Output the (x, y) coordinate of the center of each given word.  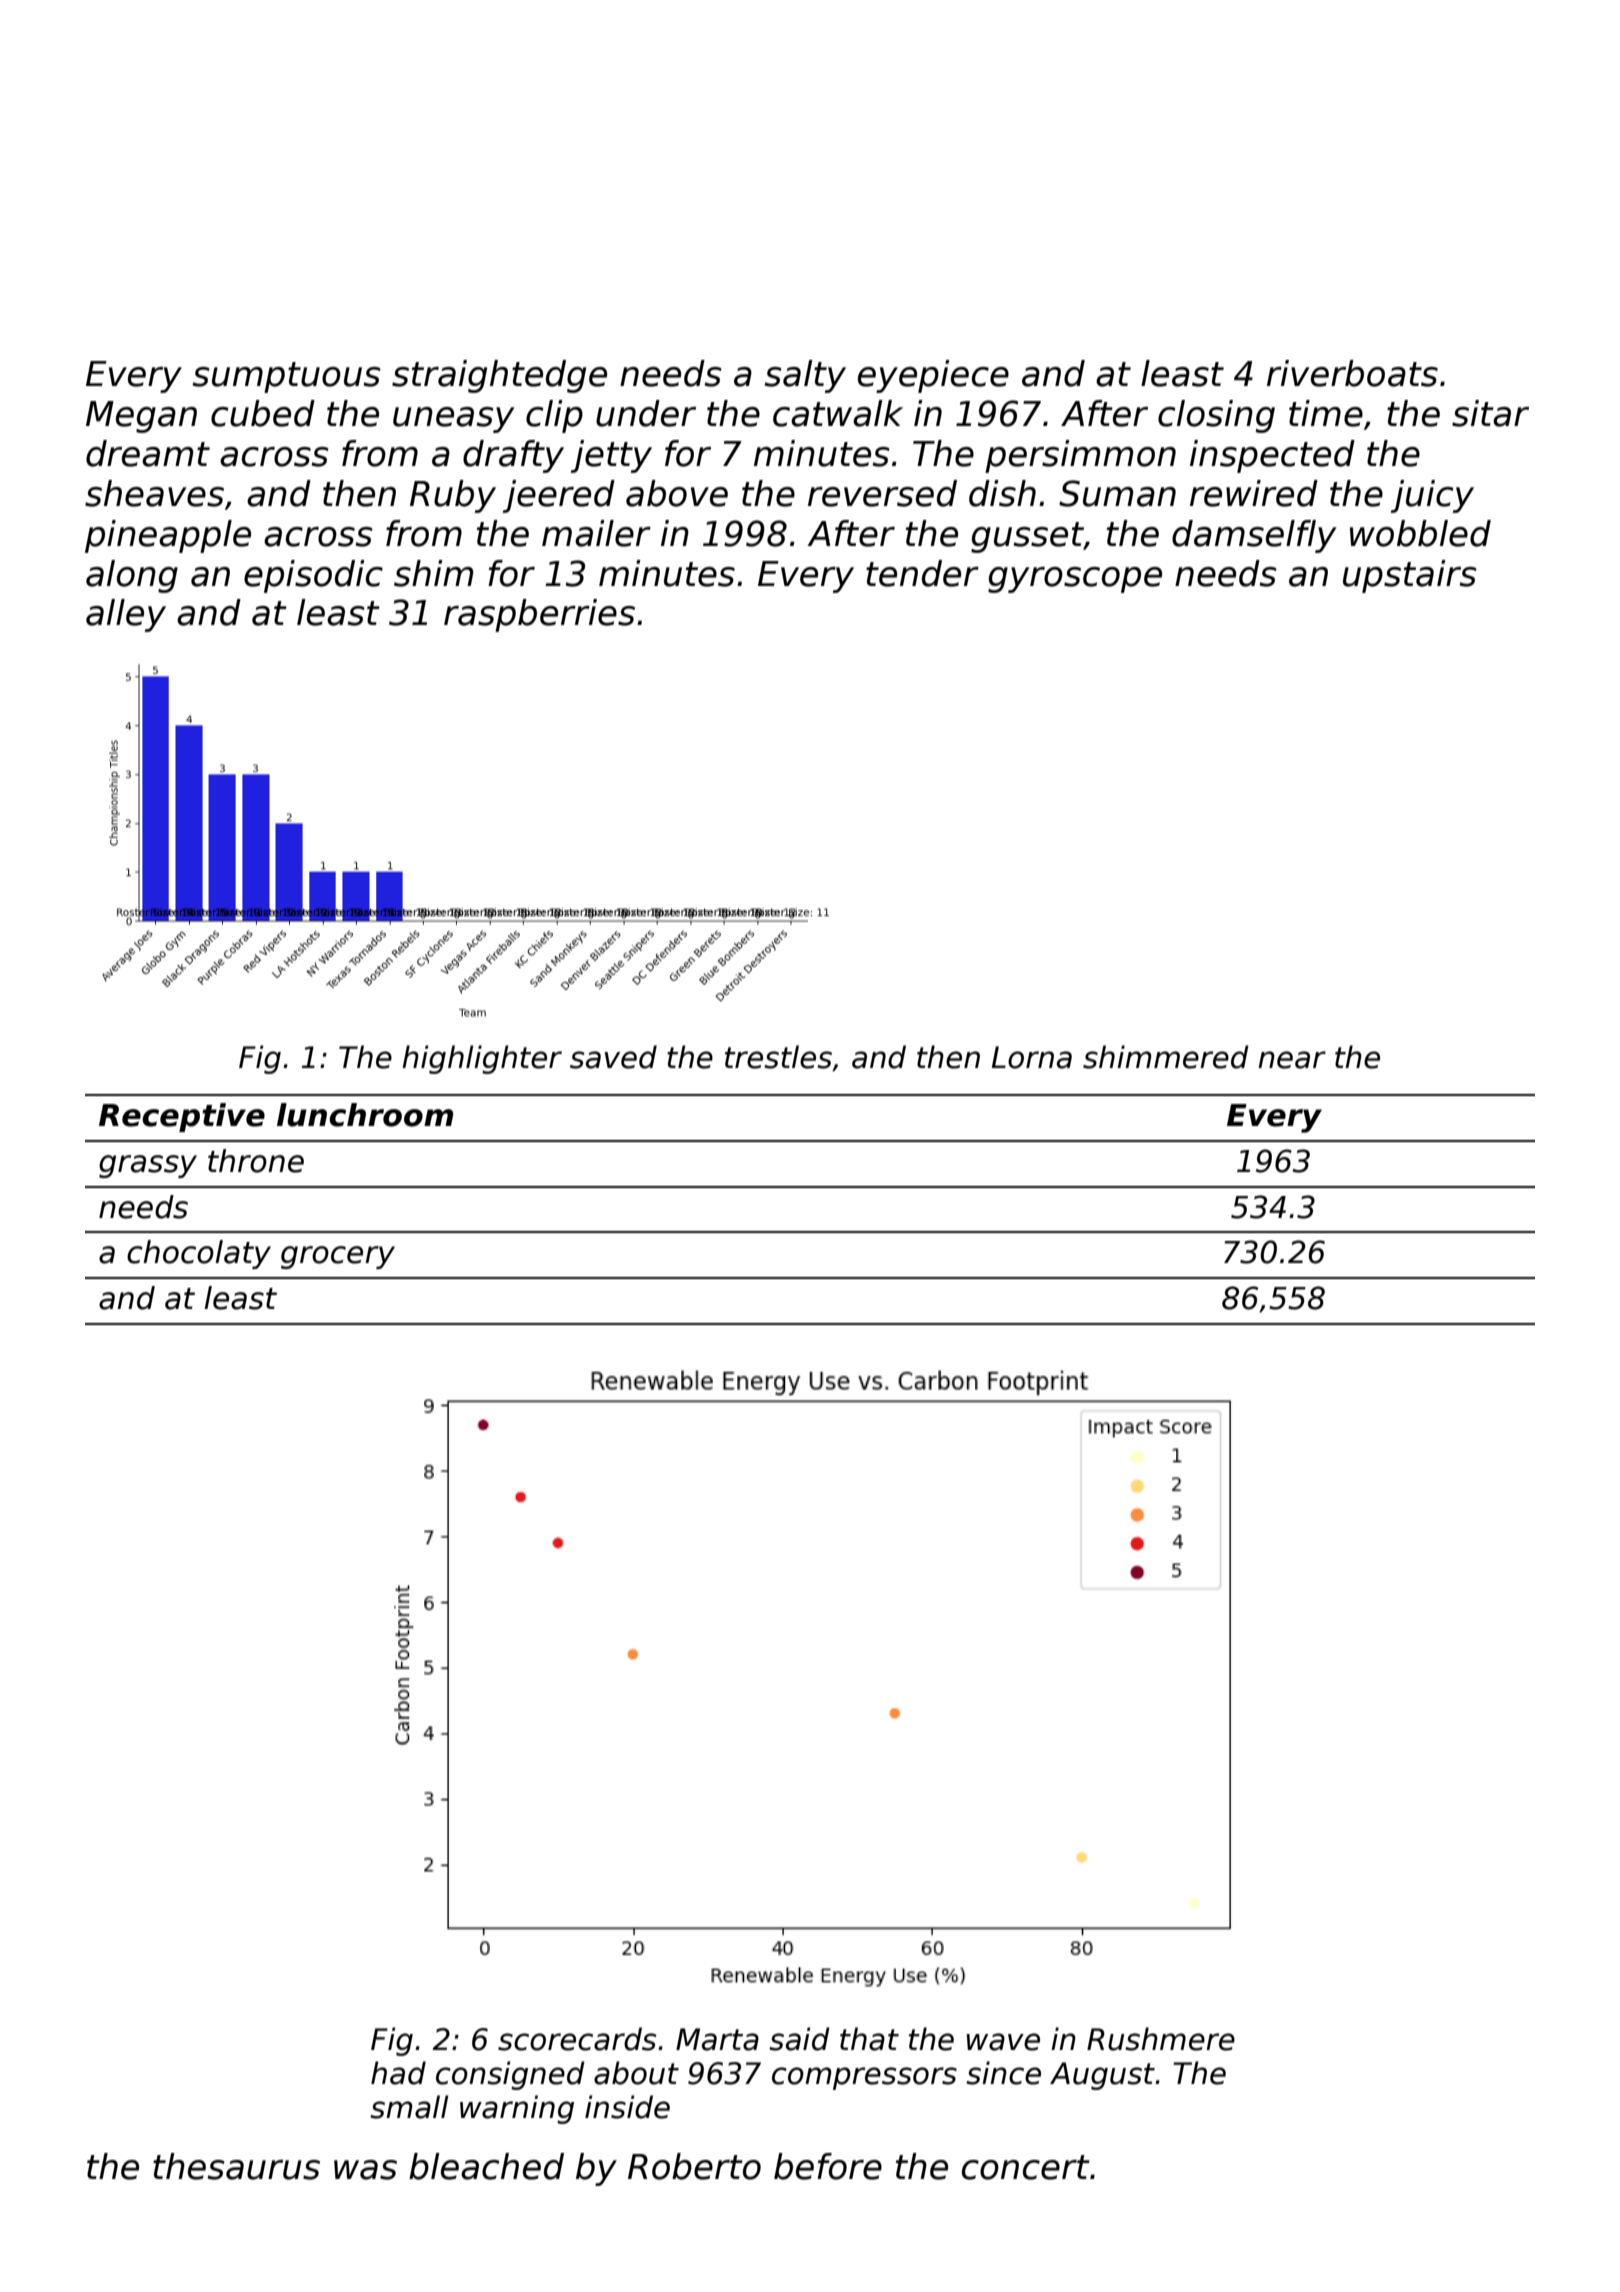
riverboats (1352, 373)
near (1292, 1060)
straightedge (499, 376)
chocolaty (199, 1254)
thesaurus (236, 2166)
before (828, 2166)
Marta (717, 2039)
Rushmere (1161, 2039)
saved (613, 1057)
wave (1003, 2042)
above (677, 493)
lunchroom (365, 1115)
